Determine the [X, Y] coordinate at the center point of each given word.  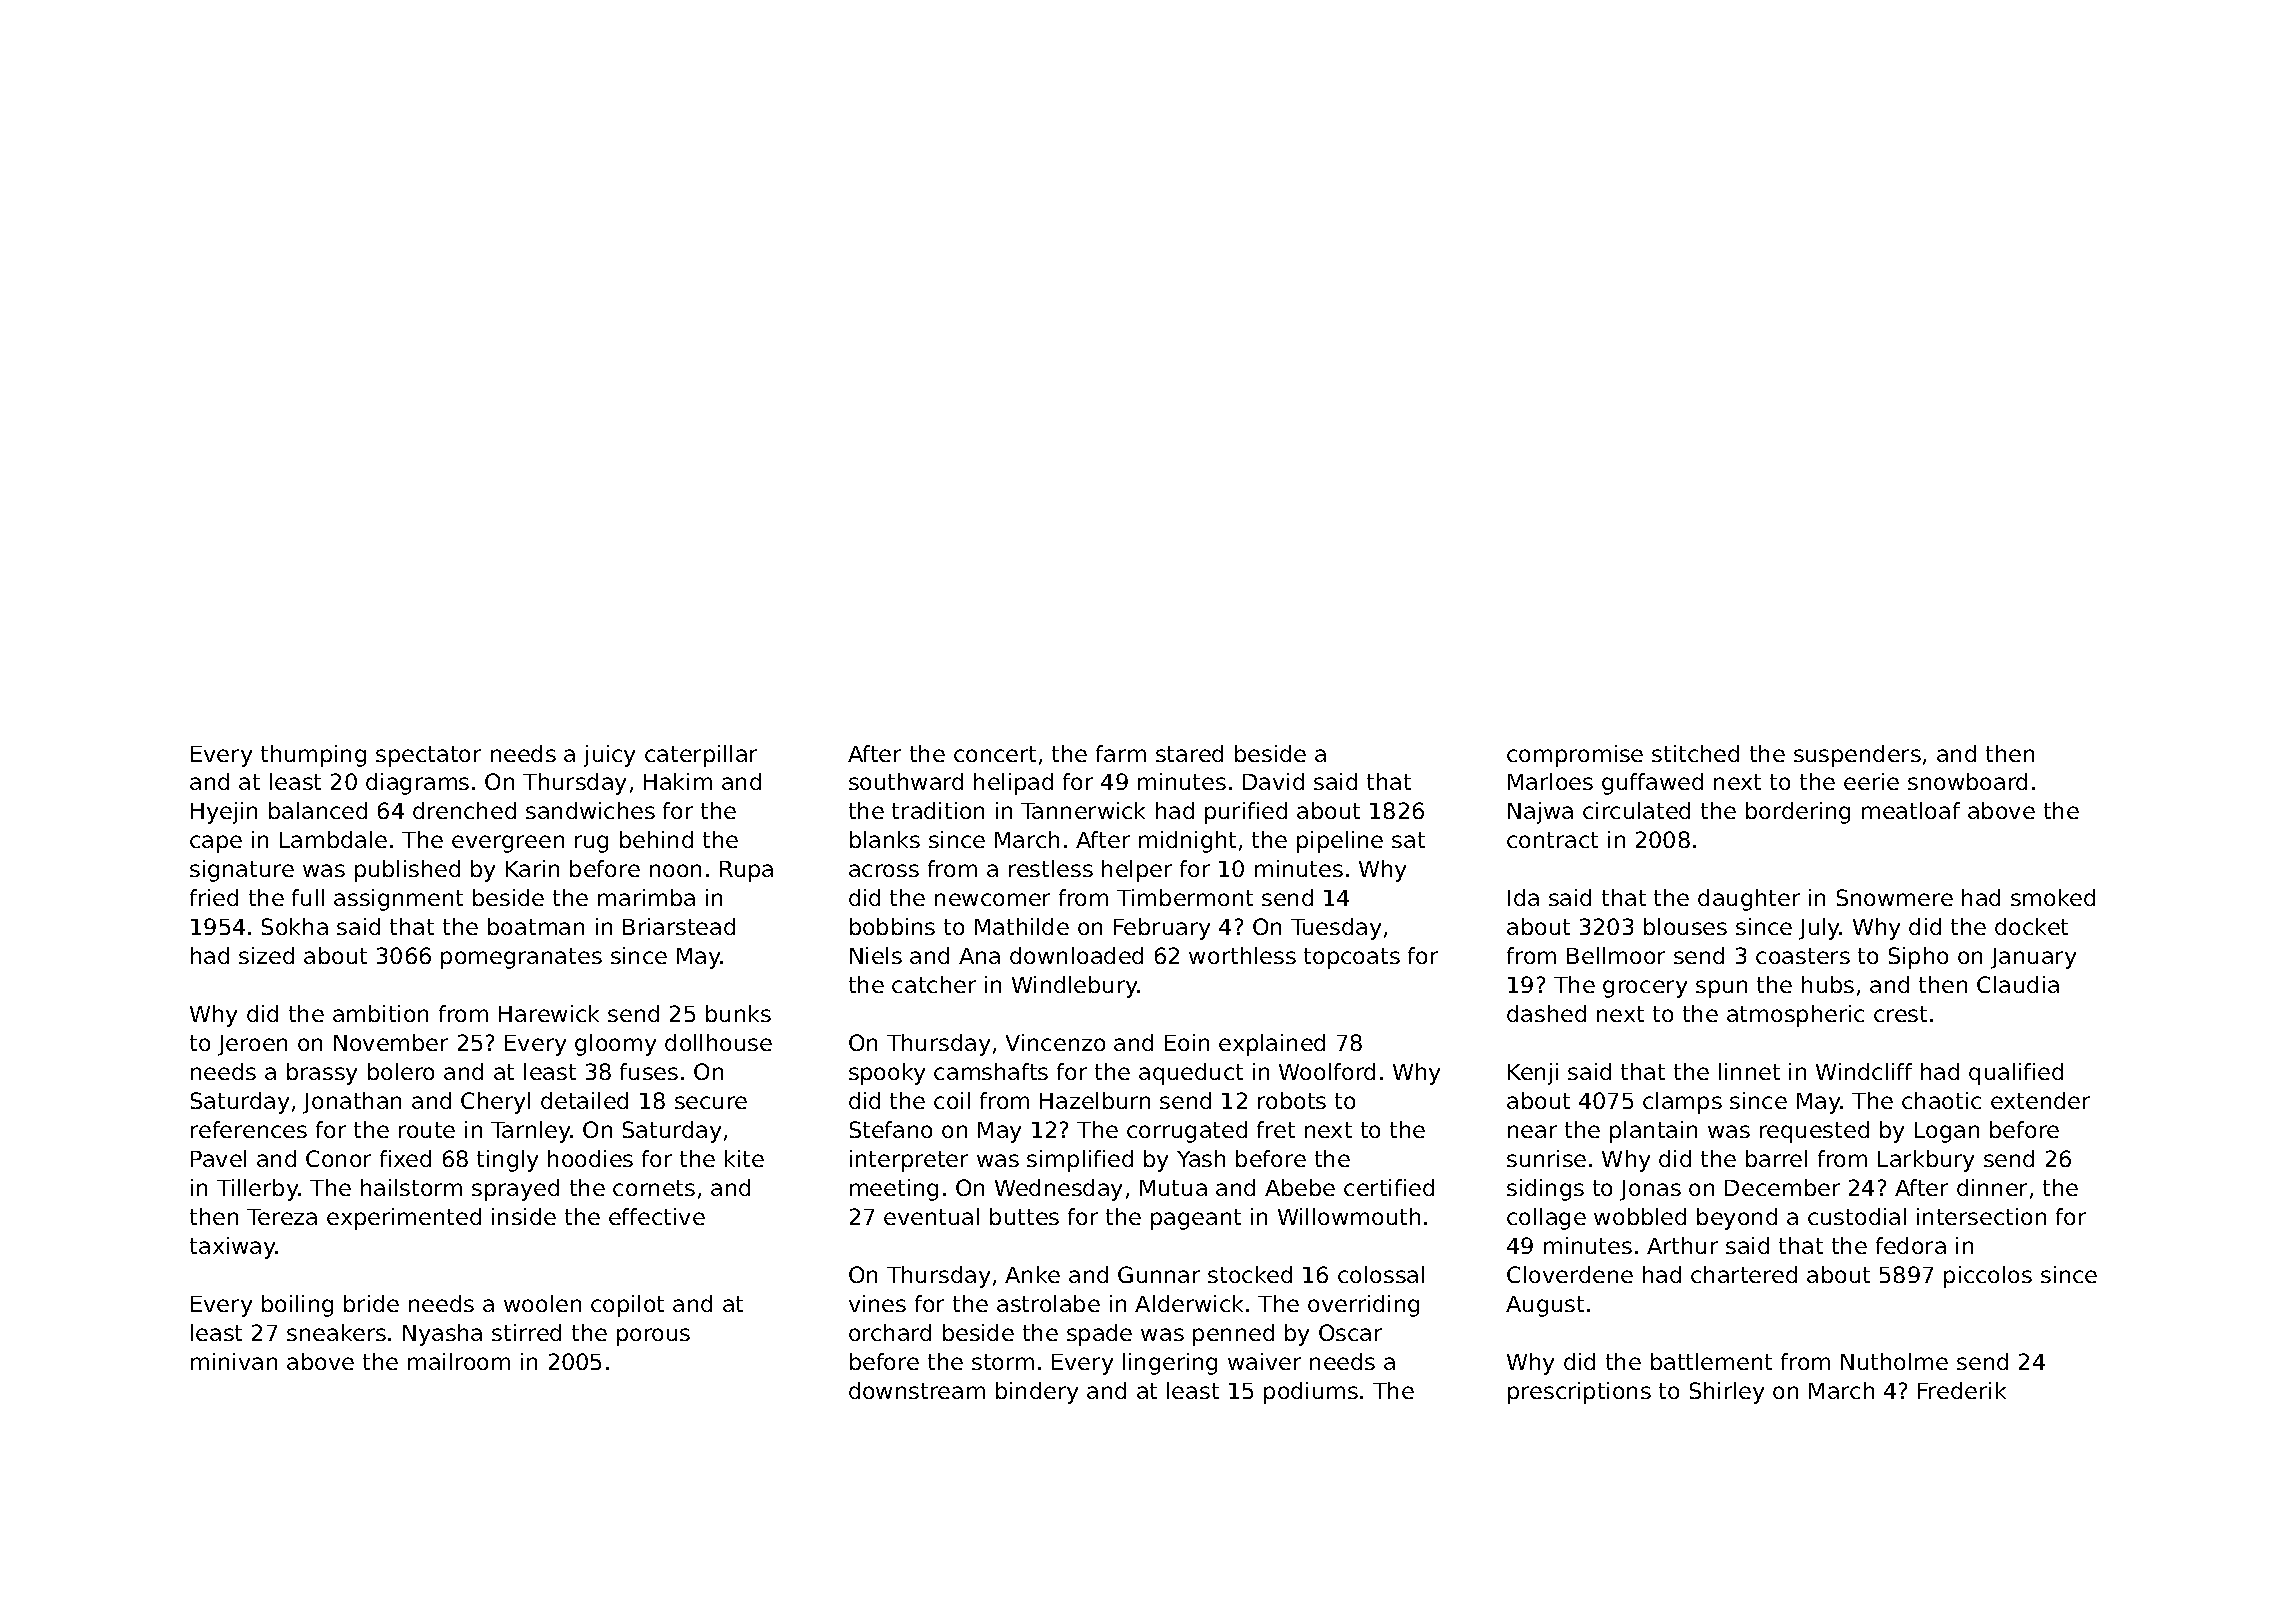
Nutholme [1894, 1361]
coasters [1803, 956]
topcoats [1352, 958]
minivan [234, 1361]
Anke [1032, 1274]
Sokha [295, 926]
